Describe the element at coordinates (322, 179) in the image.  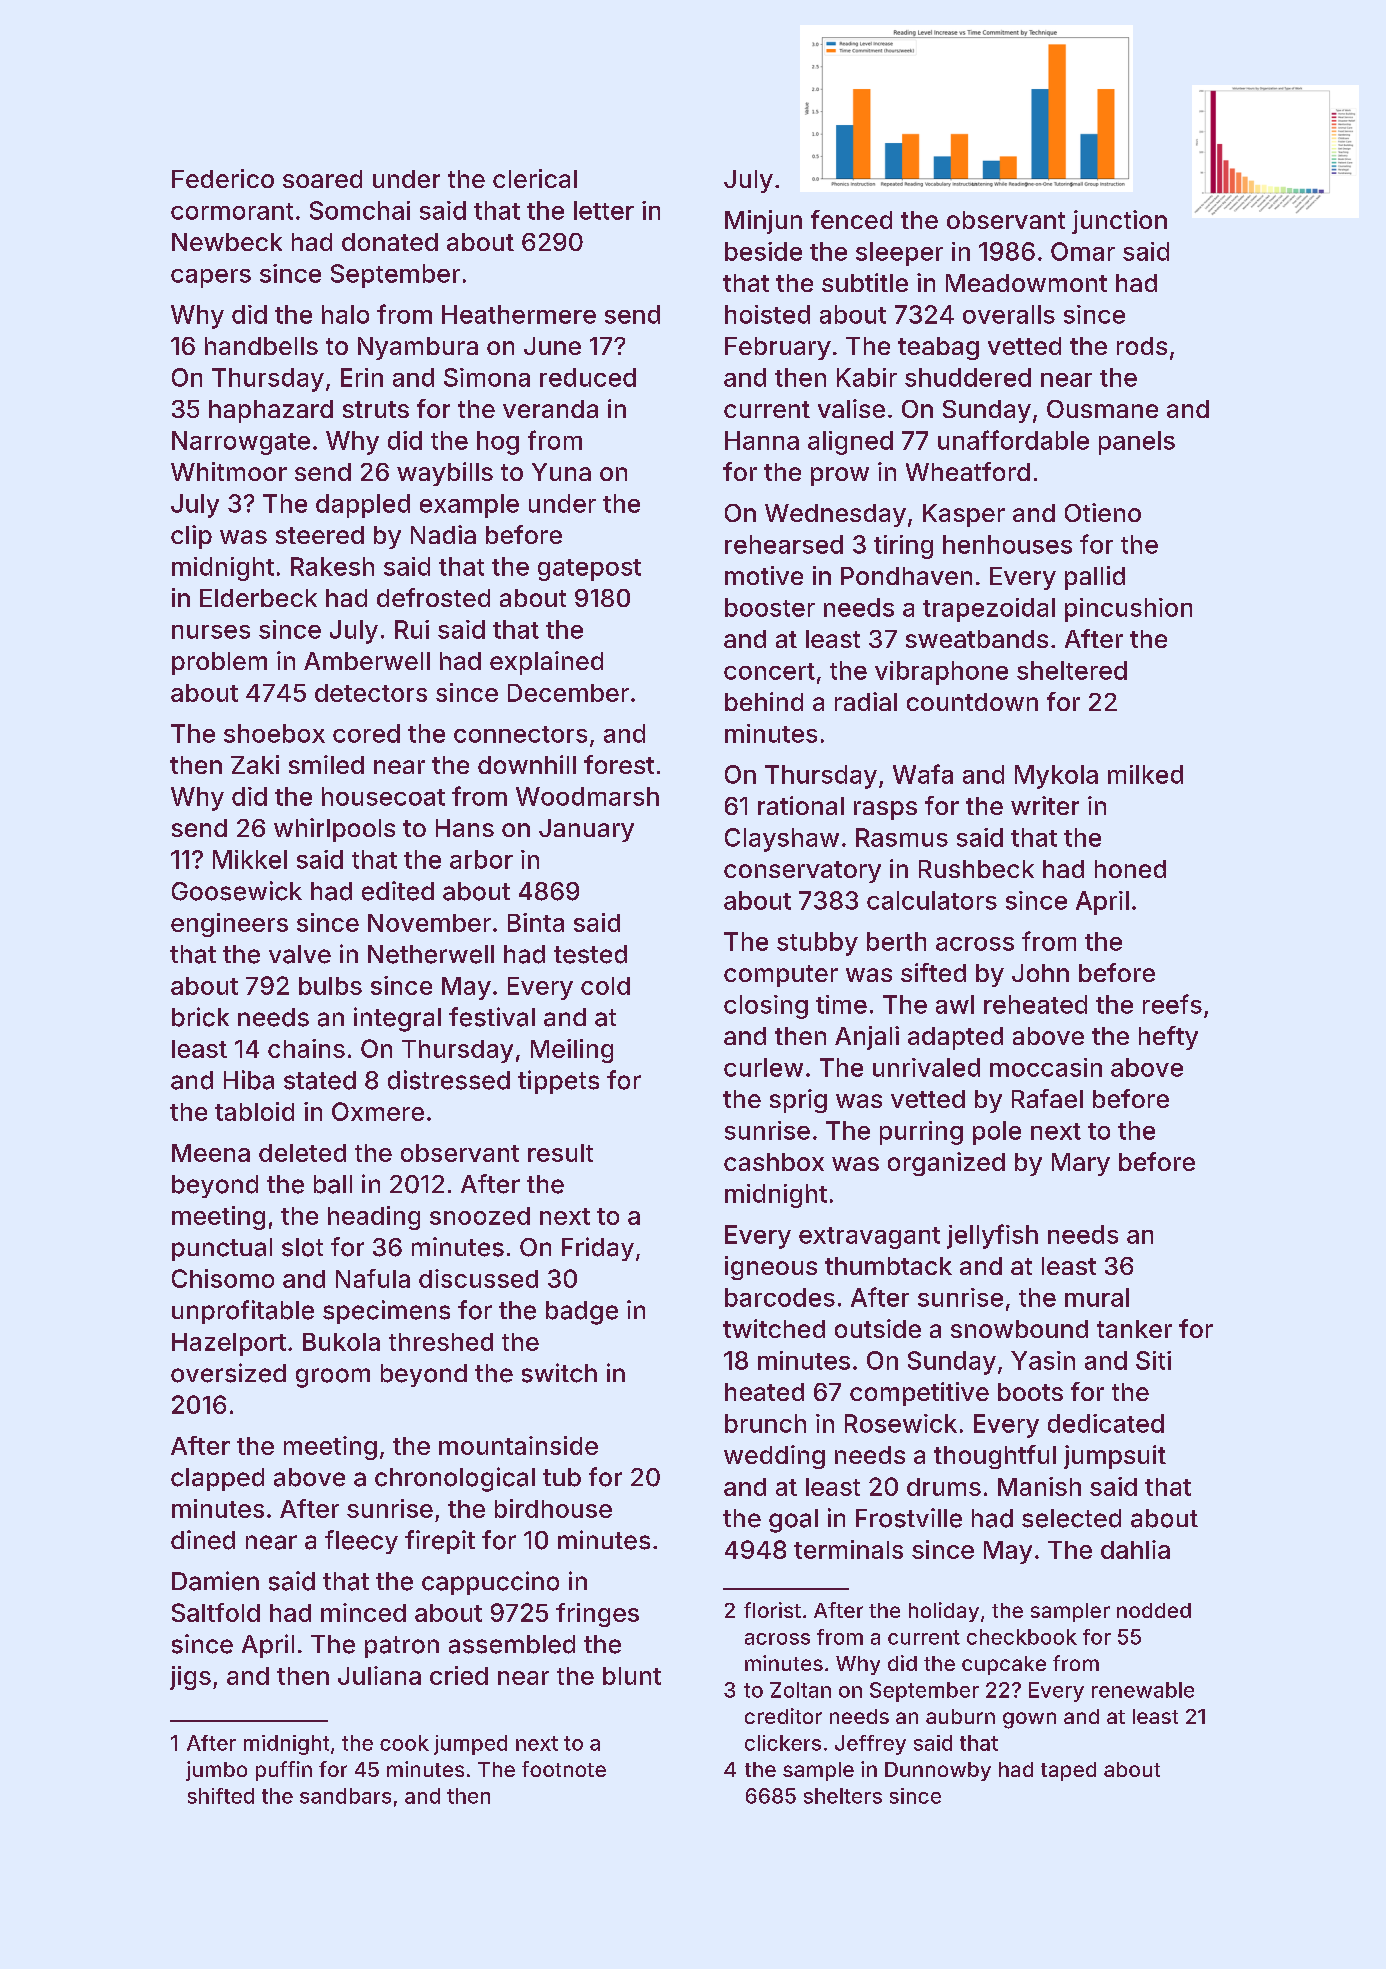
I see `soared` at that location.
